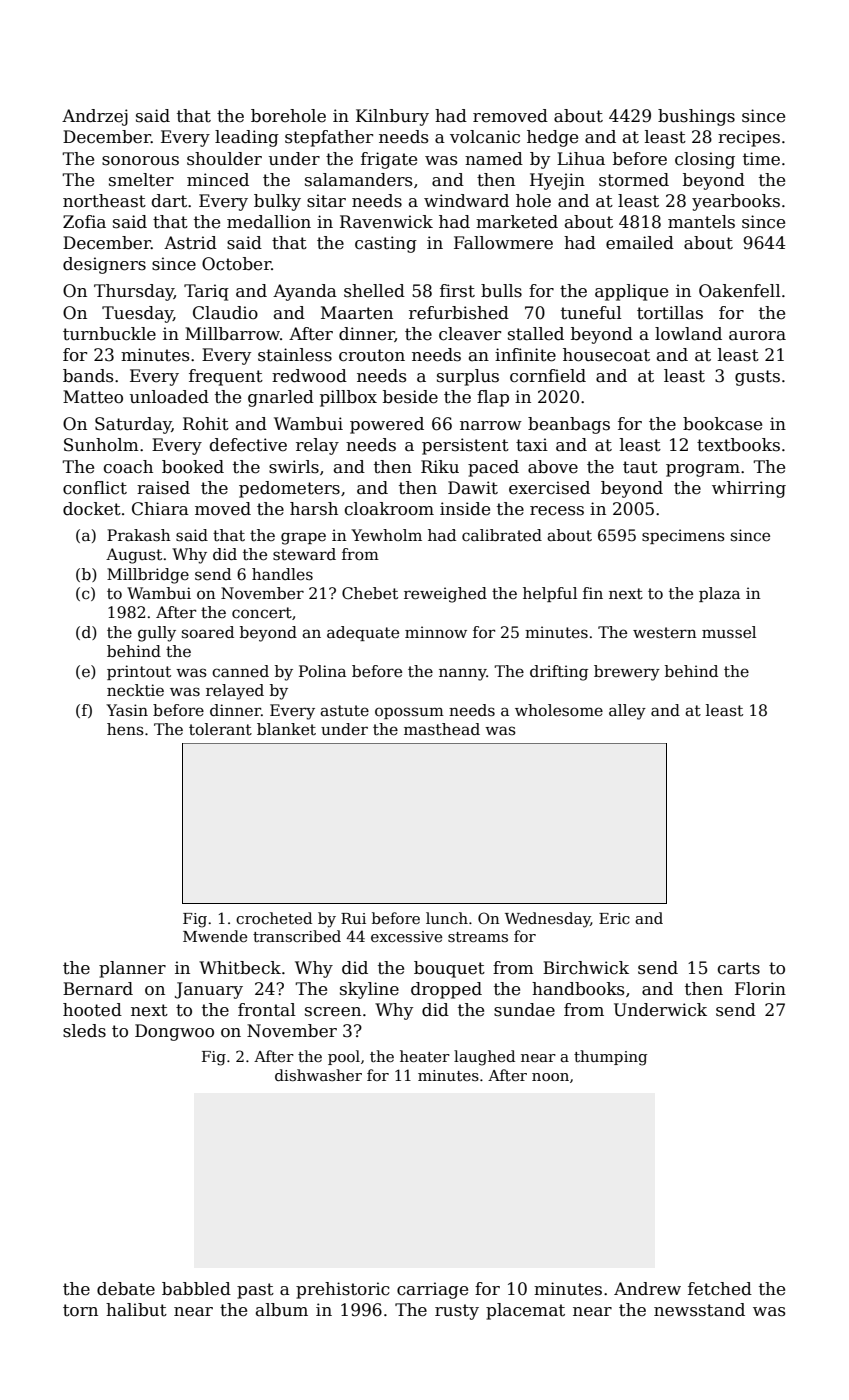 Image resolution: width=849 pixels, height=1400 pixels. I want to click on hens, so click(125, 729).
